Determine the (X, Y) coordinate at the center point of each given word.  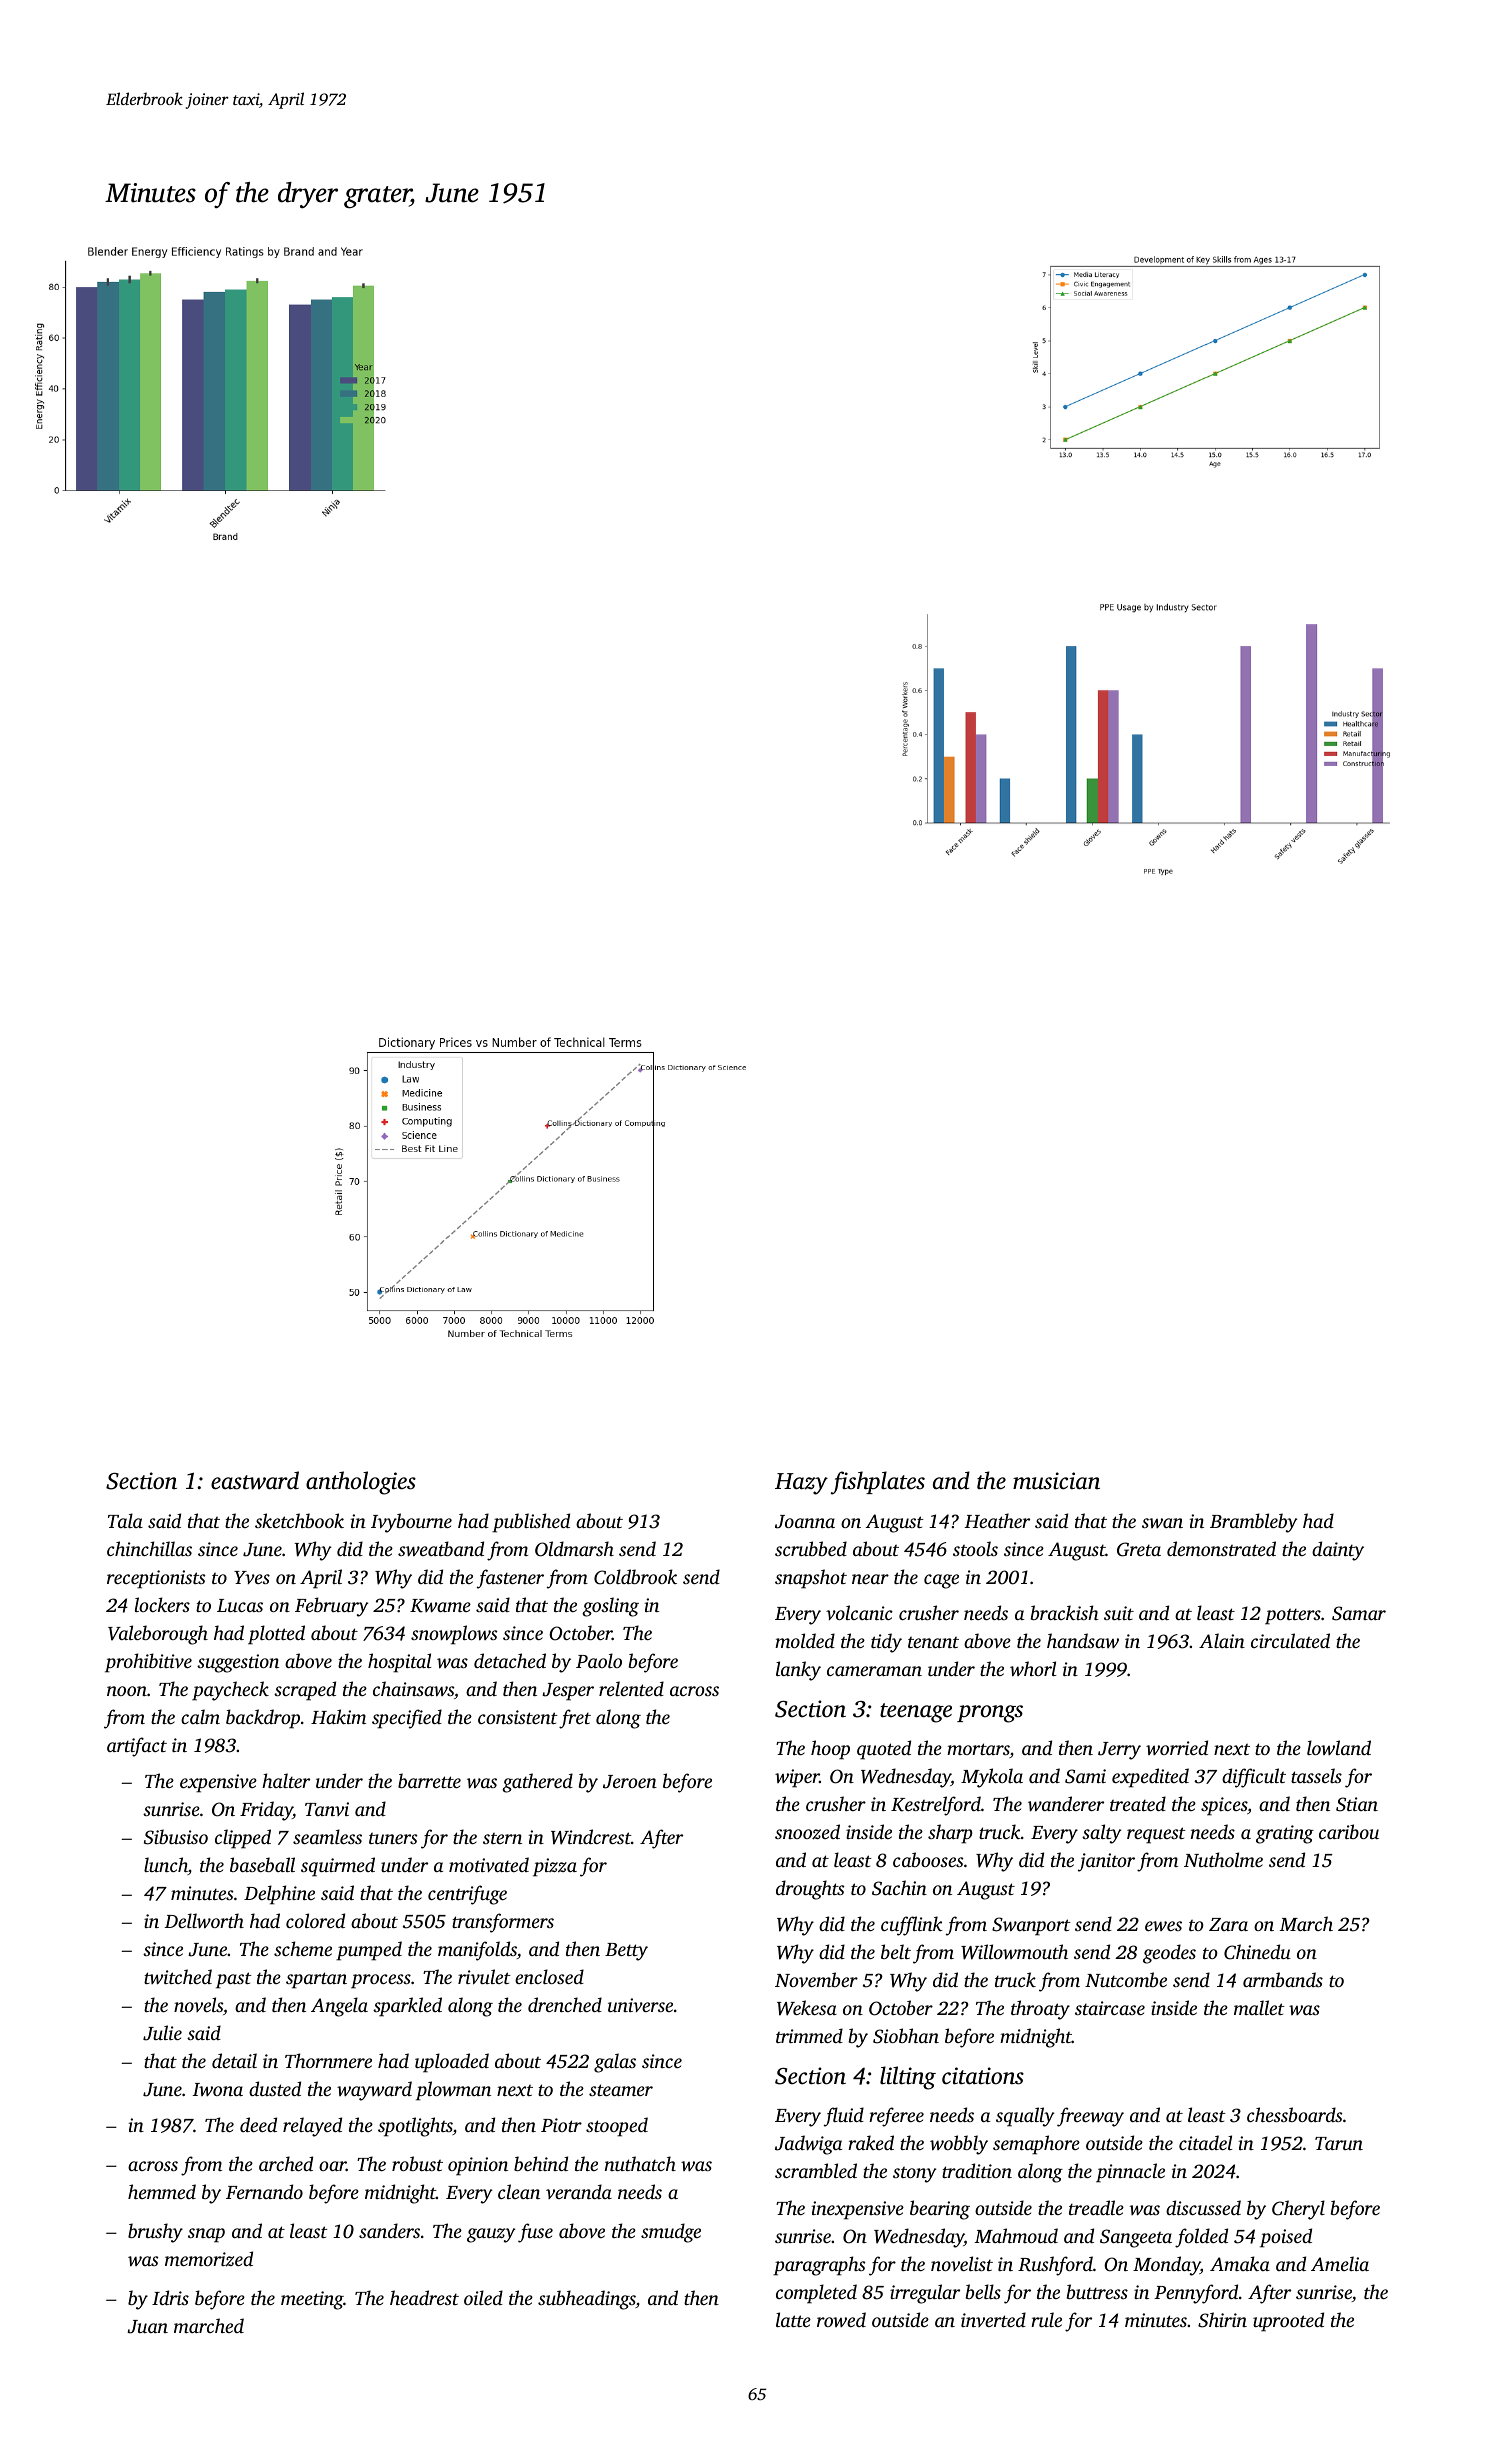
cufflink (912, 1926)
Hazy (801, 1484)
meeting (312, 2300)
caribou (1349, 1831)
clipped (243, 1839)
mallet (1259, 2007)
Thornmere (328, 2060)
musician (1056, 1481)
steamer (621, 2090)
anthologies (361, 1483)
